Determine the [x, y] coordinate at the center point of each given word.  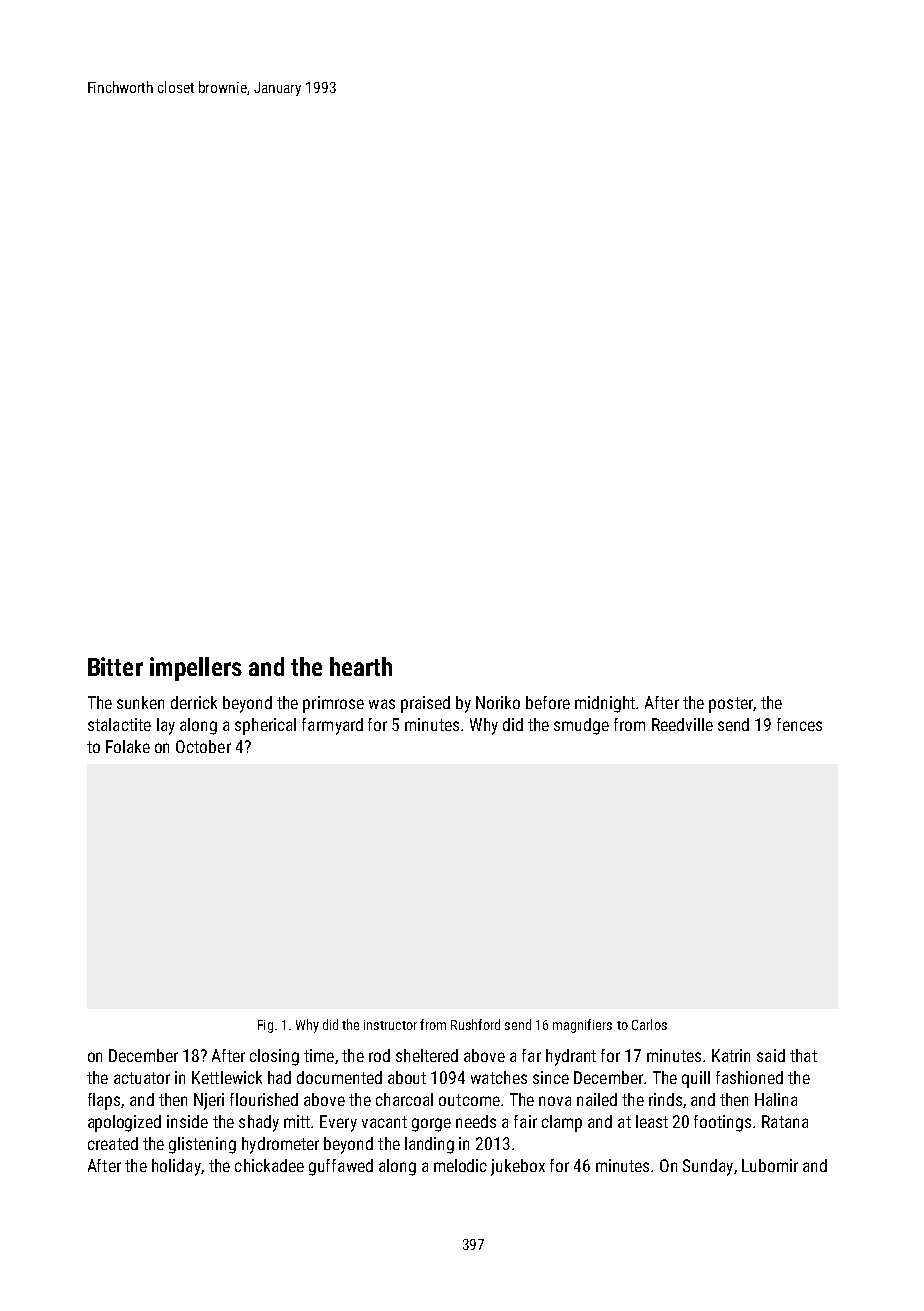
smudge [581, 726]
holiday [176, 1167]
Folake [128, 746]
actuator [142, 1078]
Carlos [649, 1024]
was [382, 704]
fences [799, 724]
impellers [196, 669]
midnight [605, 704]
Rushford [475, 1024]
